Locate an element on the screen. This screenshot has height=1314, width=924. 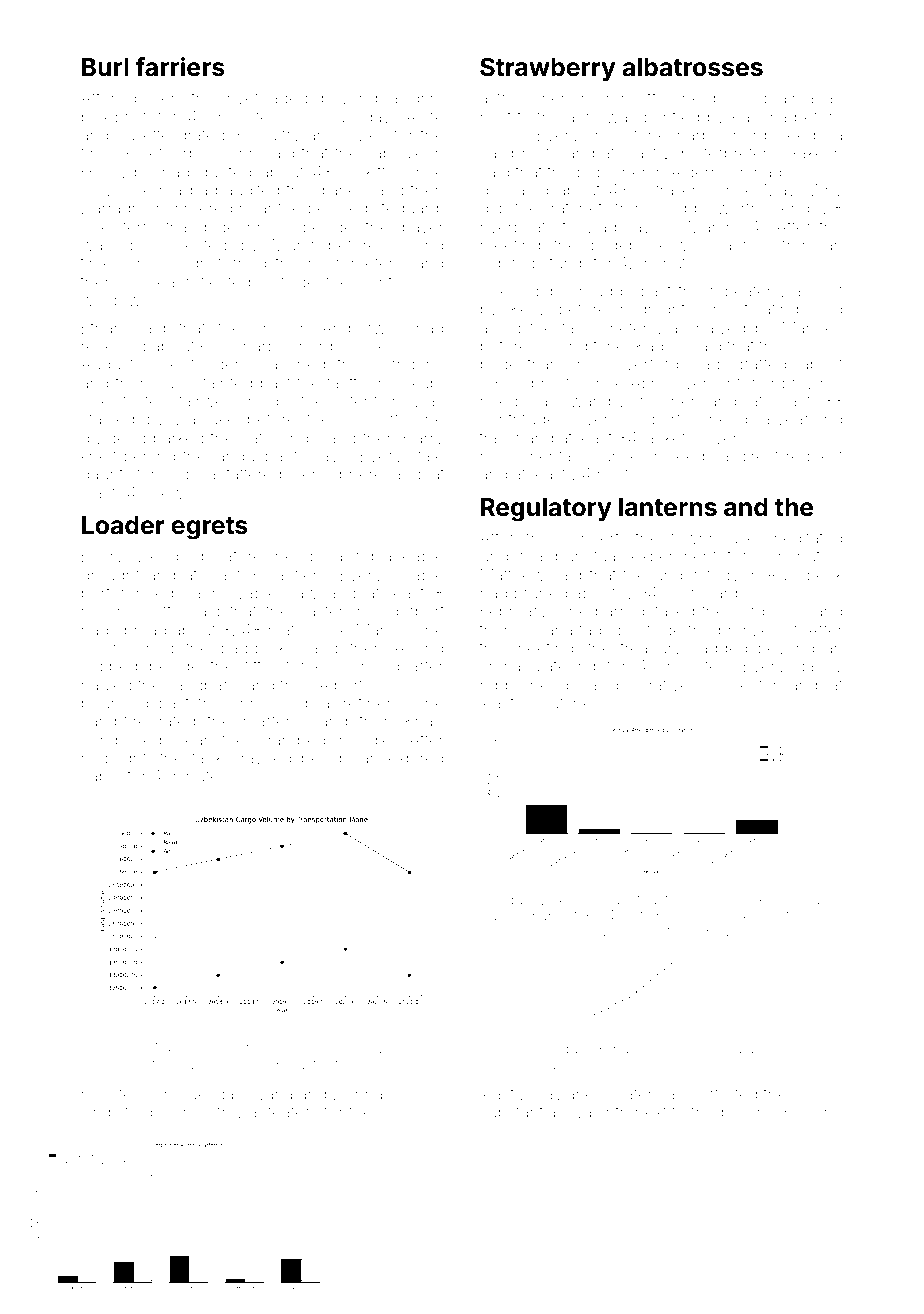
portico is located at coordinates (677, 420).
